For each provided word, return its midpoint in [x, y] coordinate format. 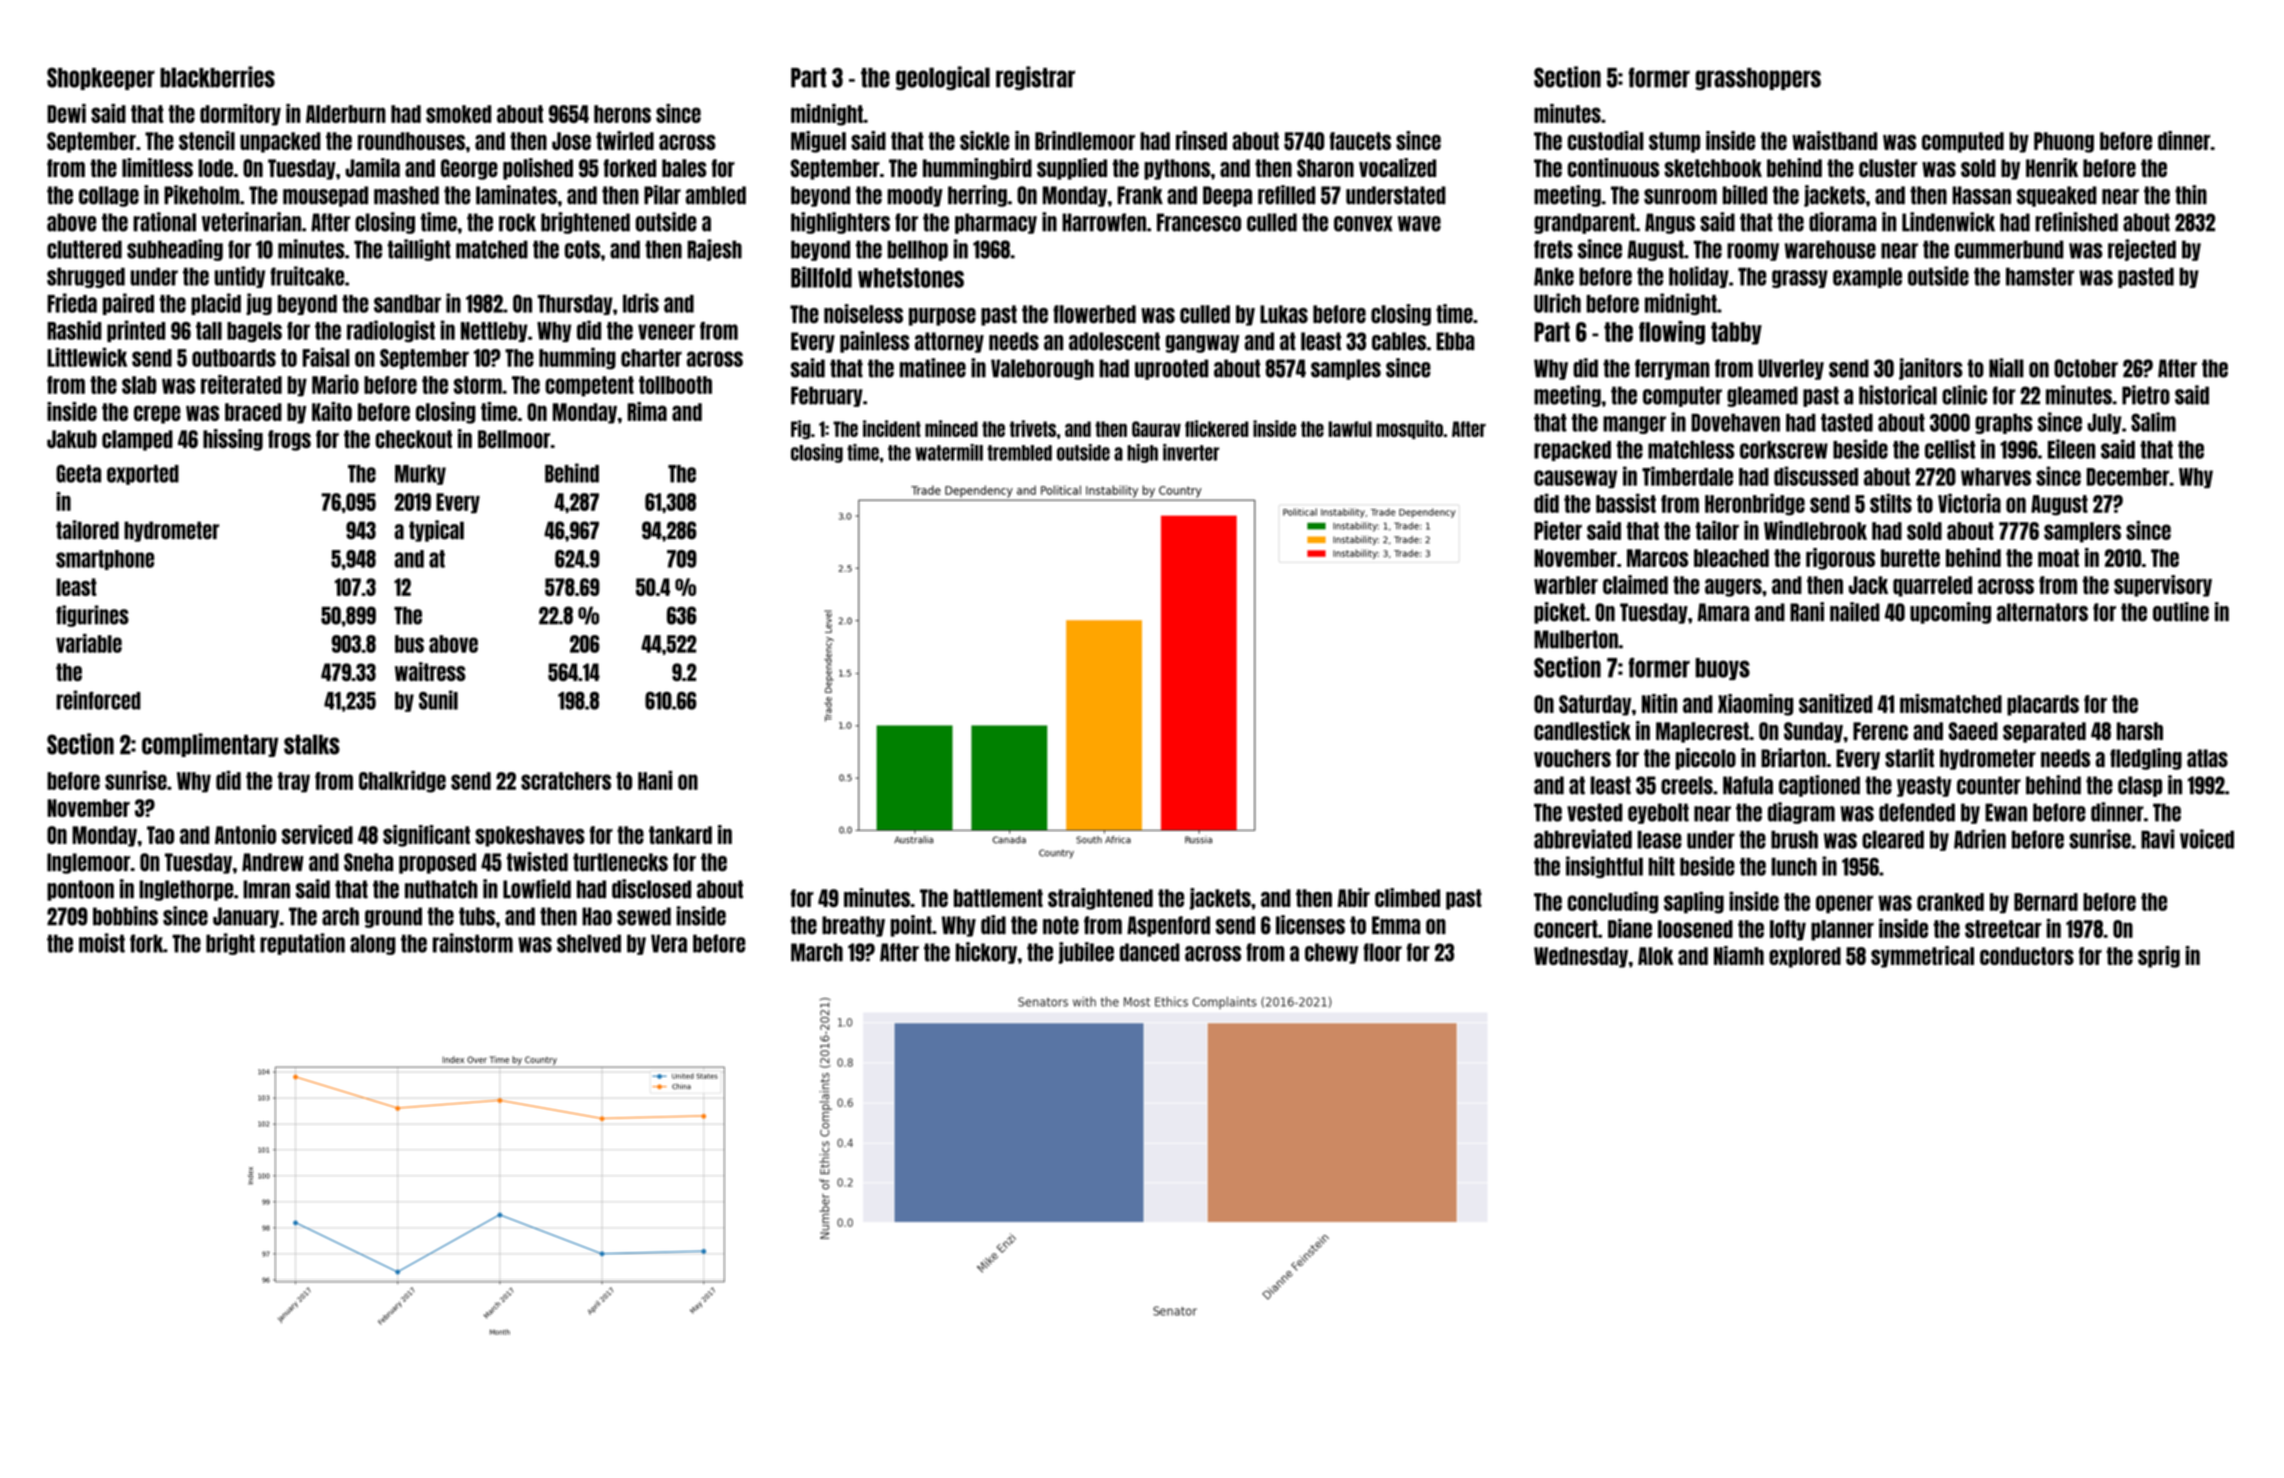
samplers [2082, 532]
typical [436, 531]
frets [1553, 249]
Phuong [2064, 142]
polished [538, 169]
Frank [1140, 195]
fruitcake [307, 276]
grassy [1800, 279]
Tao [160, 835]
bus [409, 644]
